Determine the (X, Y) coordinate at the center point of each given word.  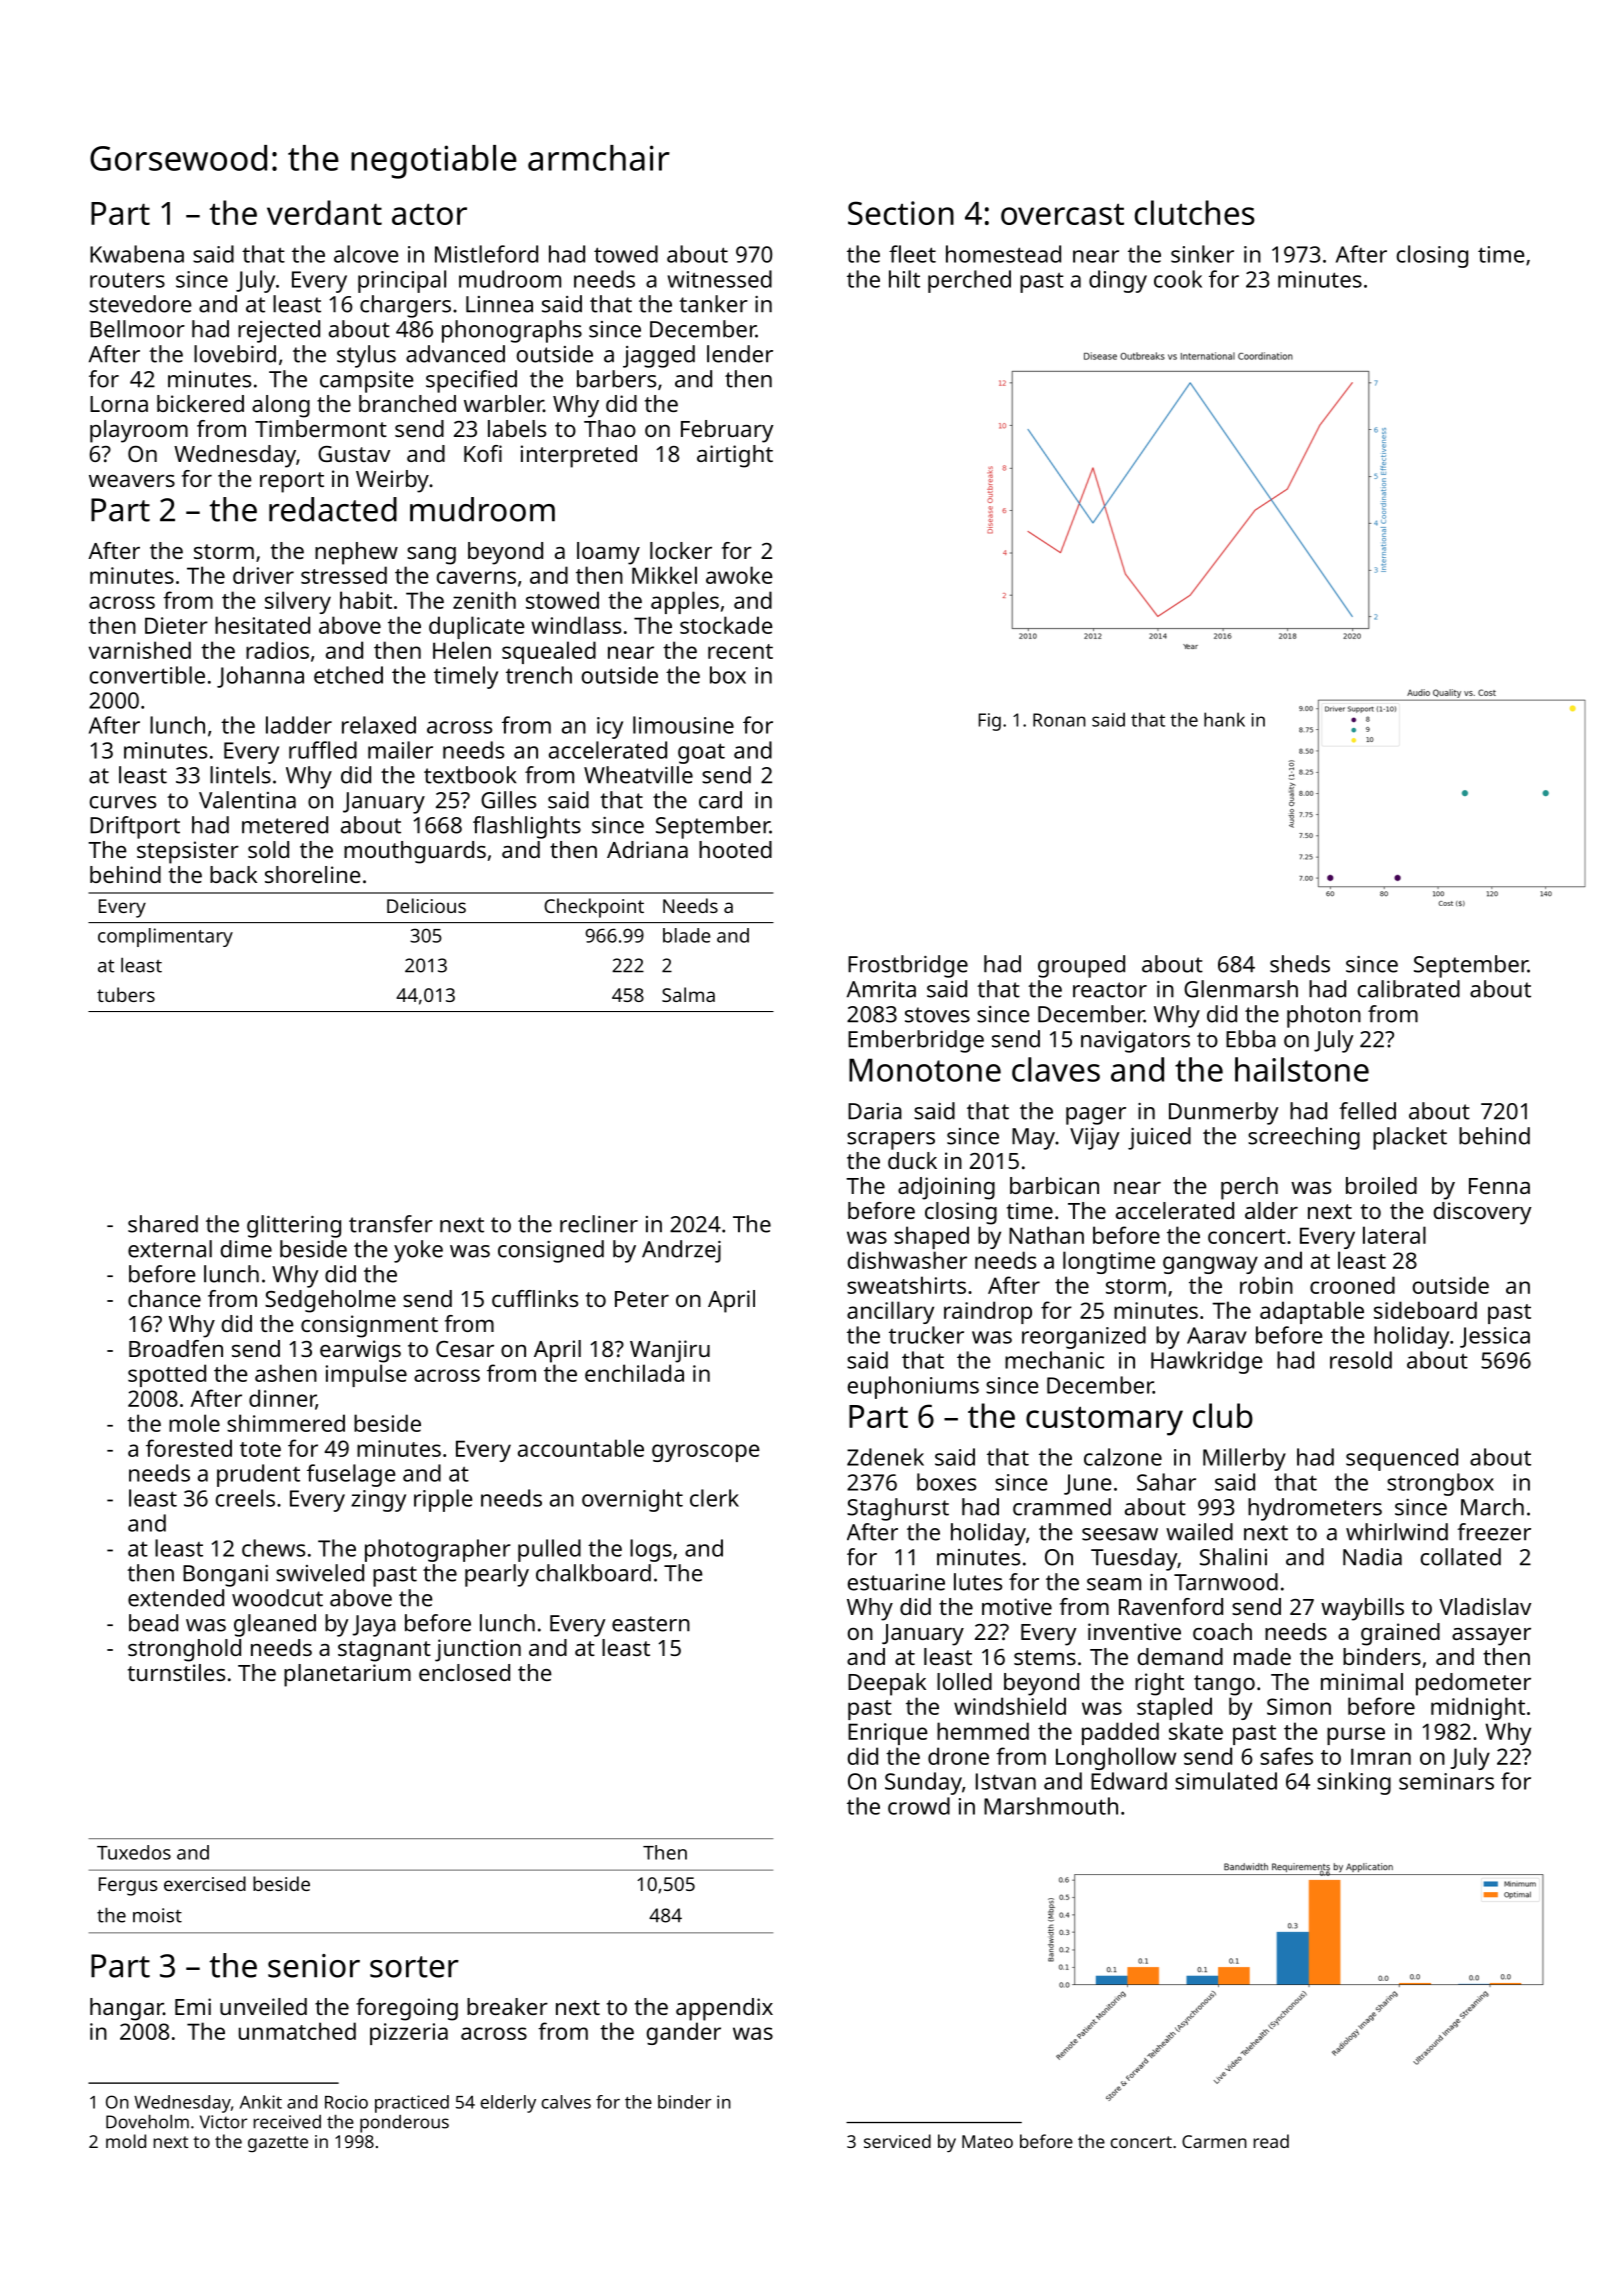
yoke (418, 1251)
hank (1224, 719)
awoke (739, 575)
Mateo (987, 2141)
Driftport (135, 827)
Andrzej (681, 1251)
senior (314, 1966)
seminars (1446, 1781)
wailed (1199, 1532)
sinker (1202, 254)
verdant (324, 212)
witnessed (720, 279)
